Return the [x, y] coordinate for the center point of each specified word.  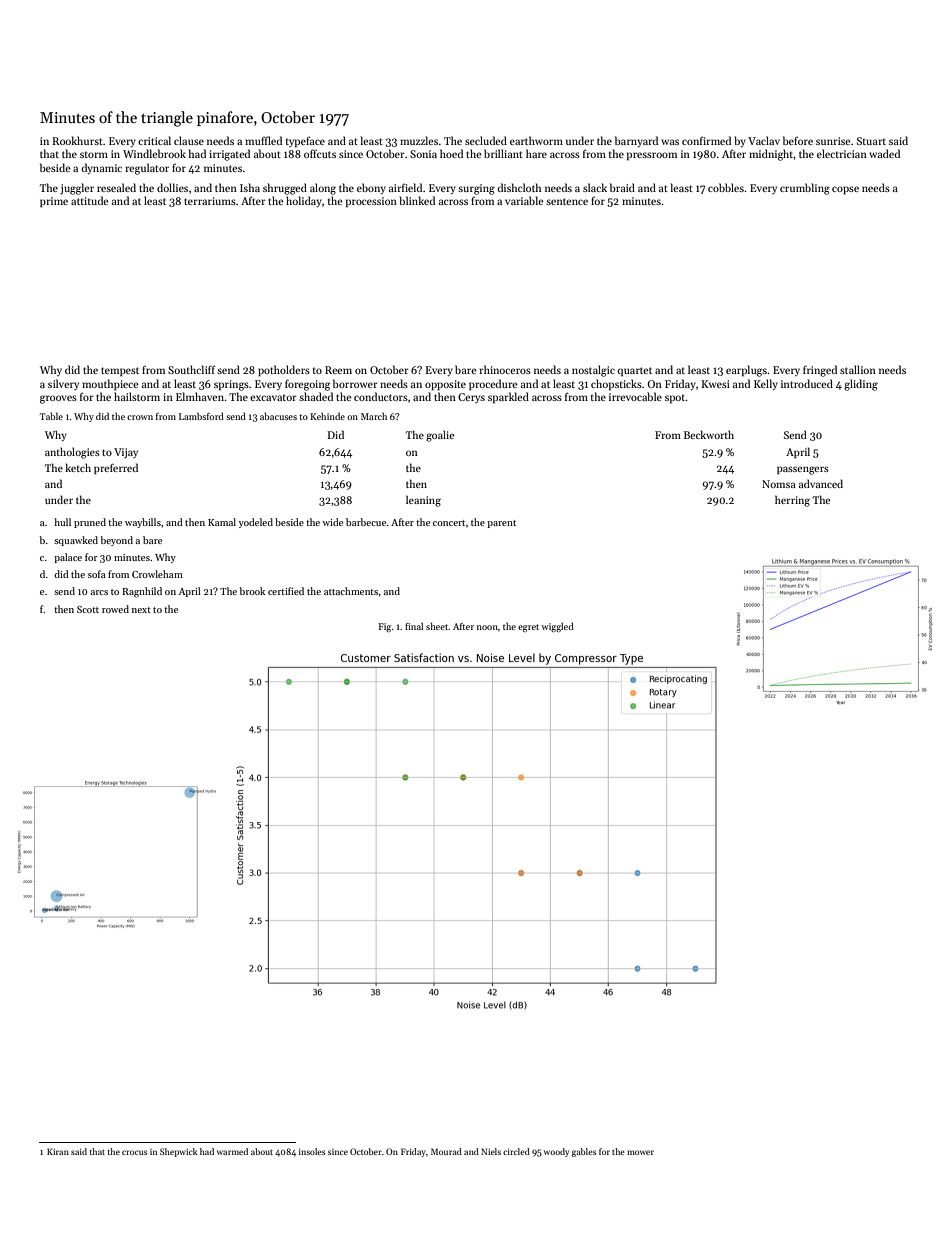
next [141, 610]
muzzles [419, 140]
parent [501, 524]
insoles [312, 1151]
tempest [120, 371]
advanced [821, 483]
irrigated [229, 155]
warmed [232, 1151]
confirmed [706, 140]
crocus [134, 1152]
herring [792, 501]
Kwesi [715, 384]
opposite [445, 385]
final [414, 626]
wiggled [557, 627]
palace [68, 558]
